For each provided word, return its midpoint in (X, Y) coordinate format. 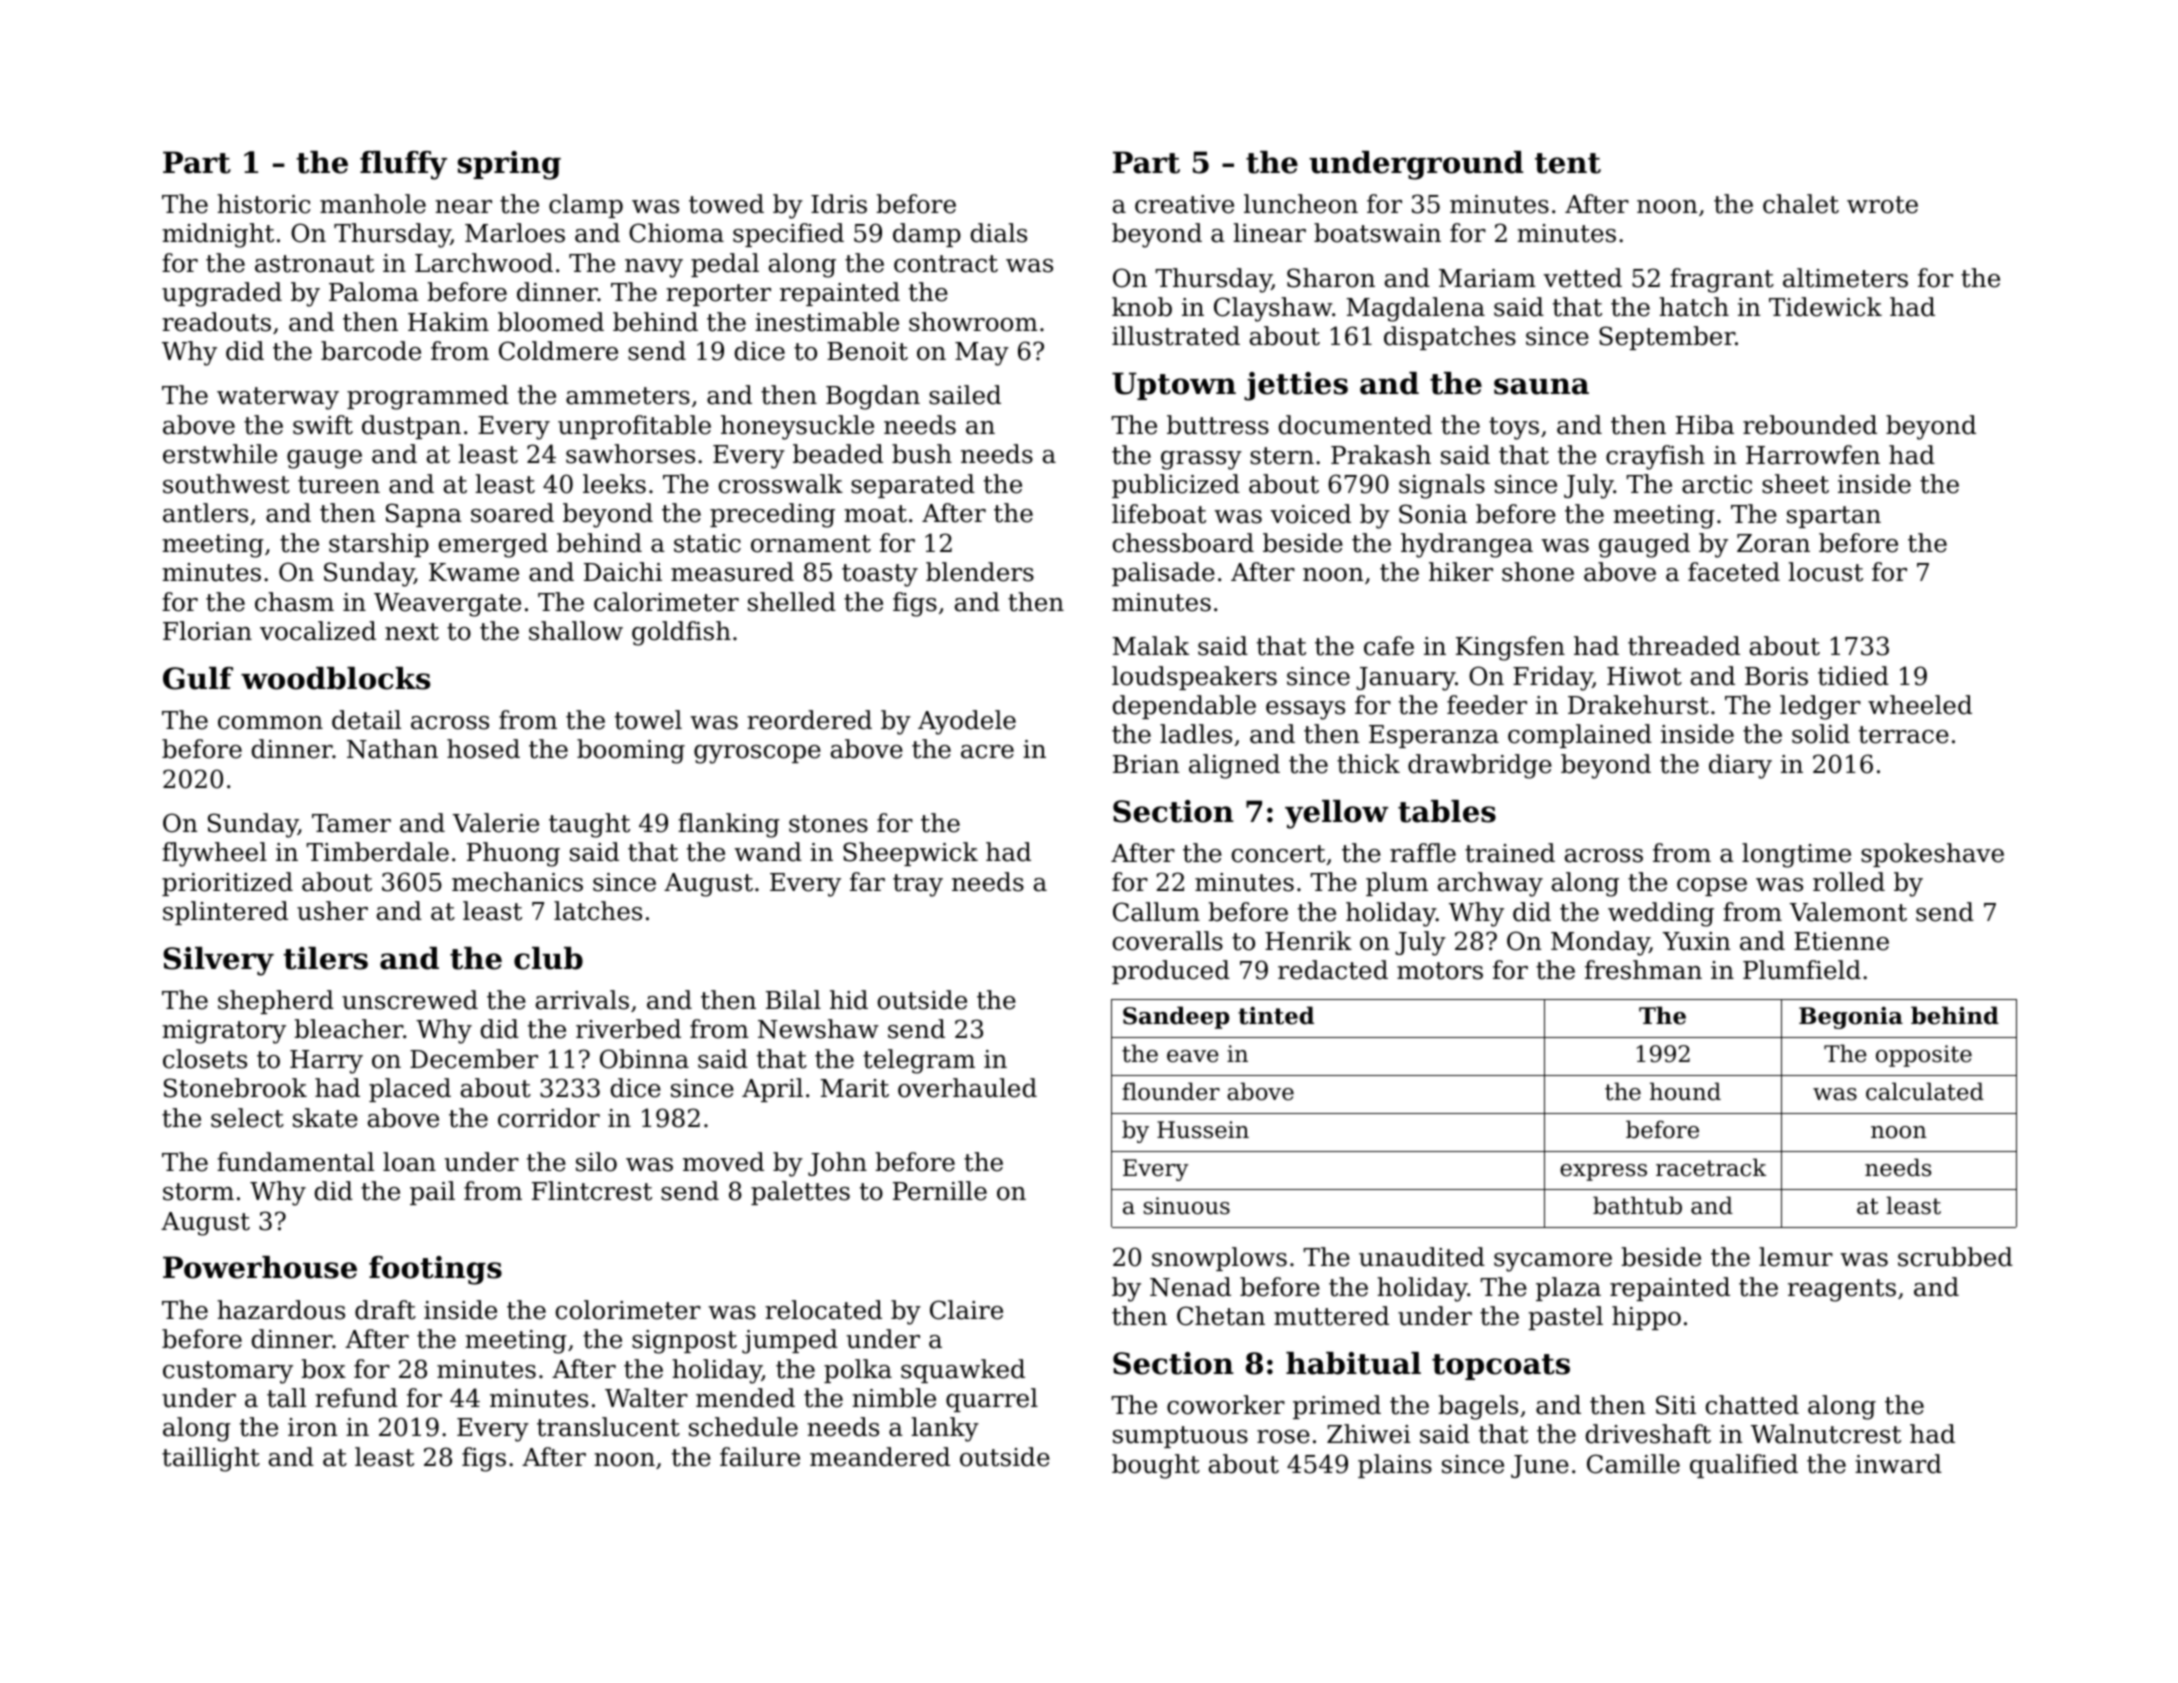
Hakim (448, 322)
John (837, 1164)
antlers (205, 513)
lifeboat (1159, 514)
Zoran (1773, 543)
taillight (211, 1459)
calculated (1925, 1091)
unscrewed (410, 1000)
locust (1825, 572)
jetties (1296, 386)
